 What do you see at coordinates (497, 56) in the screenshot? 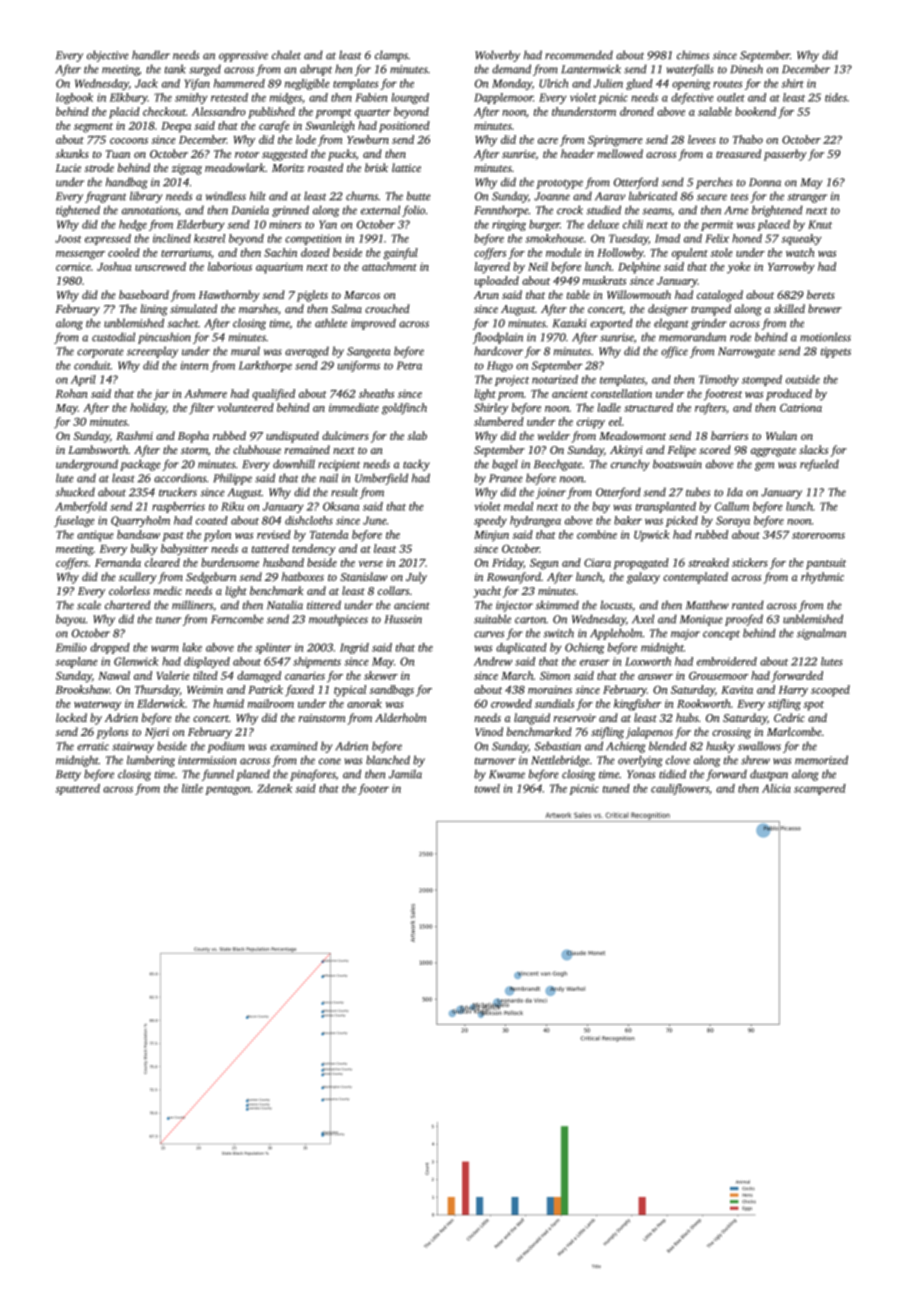
I see `Wolverby` at bounding box center [497, 56].
